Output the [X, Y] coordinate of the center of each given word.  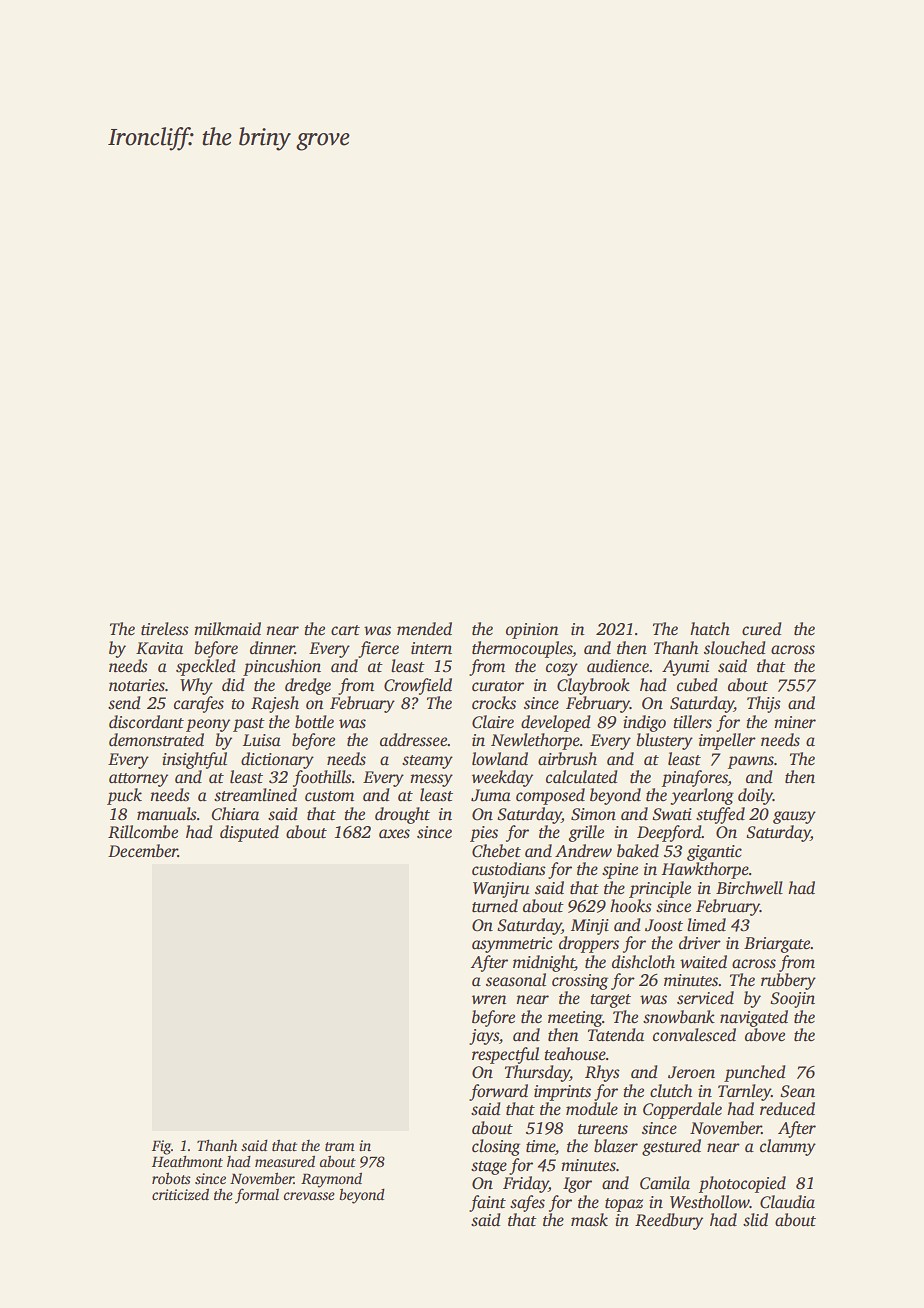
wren [489, 1000]
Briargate [777, 945]
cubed [697, 685]
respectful [505, 1055]
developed [556, 723]
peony [208, 725]
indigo [644, 723]
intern [431, 648]
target [610, 1001]
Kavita [159, 648]
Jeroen [691, 1072]
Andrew [583, 851]
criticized [180, 1194]
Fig [161, 1147]
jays [484, 1037]
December [143, 851]
